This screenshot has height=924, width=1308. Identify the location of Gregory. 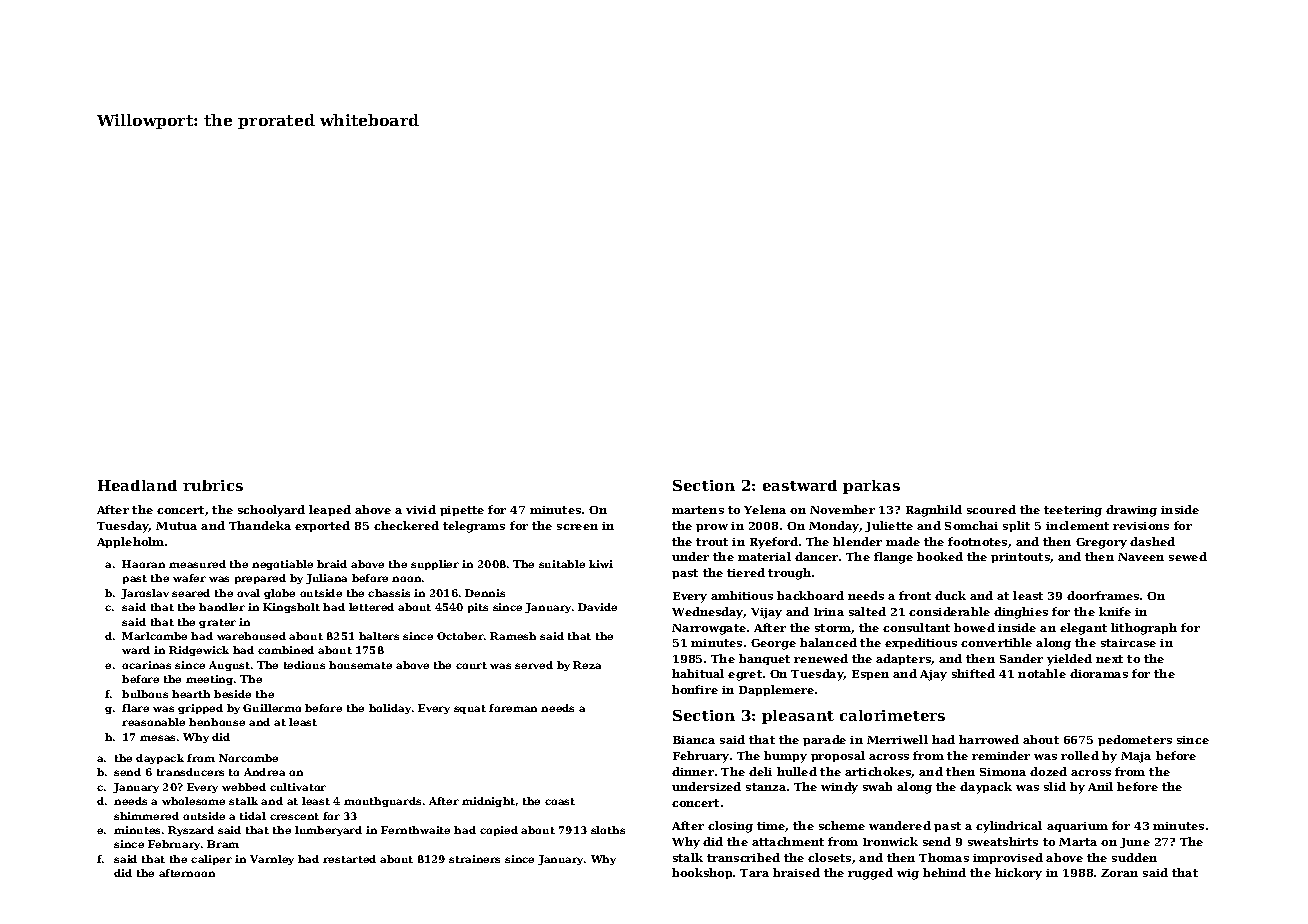
(1101, 543).
